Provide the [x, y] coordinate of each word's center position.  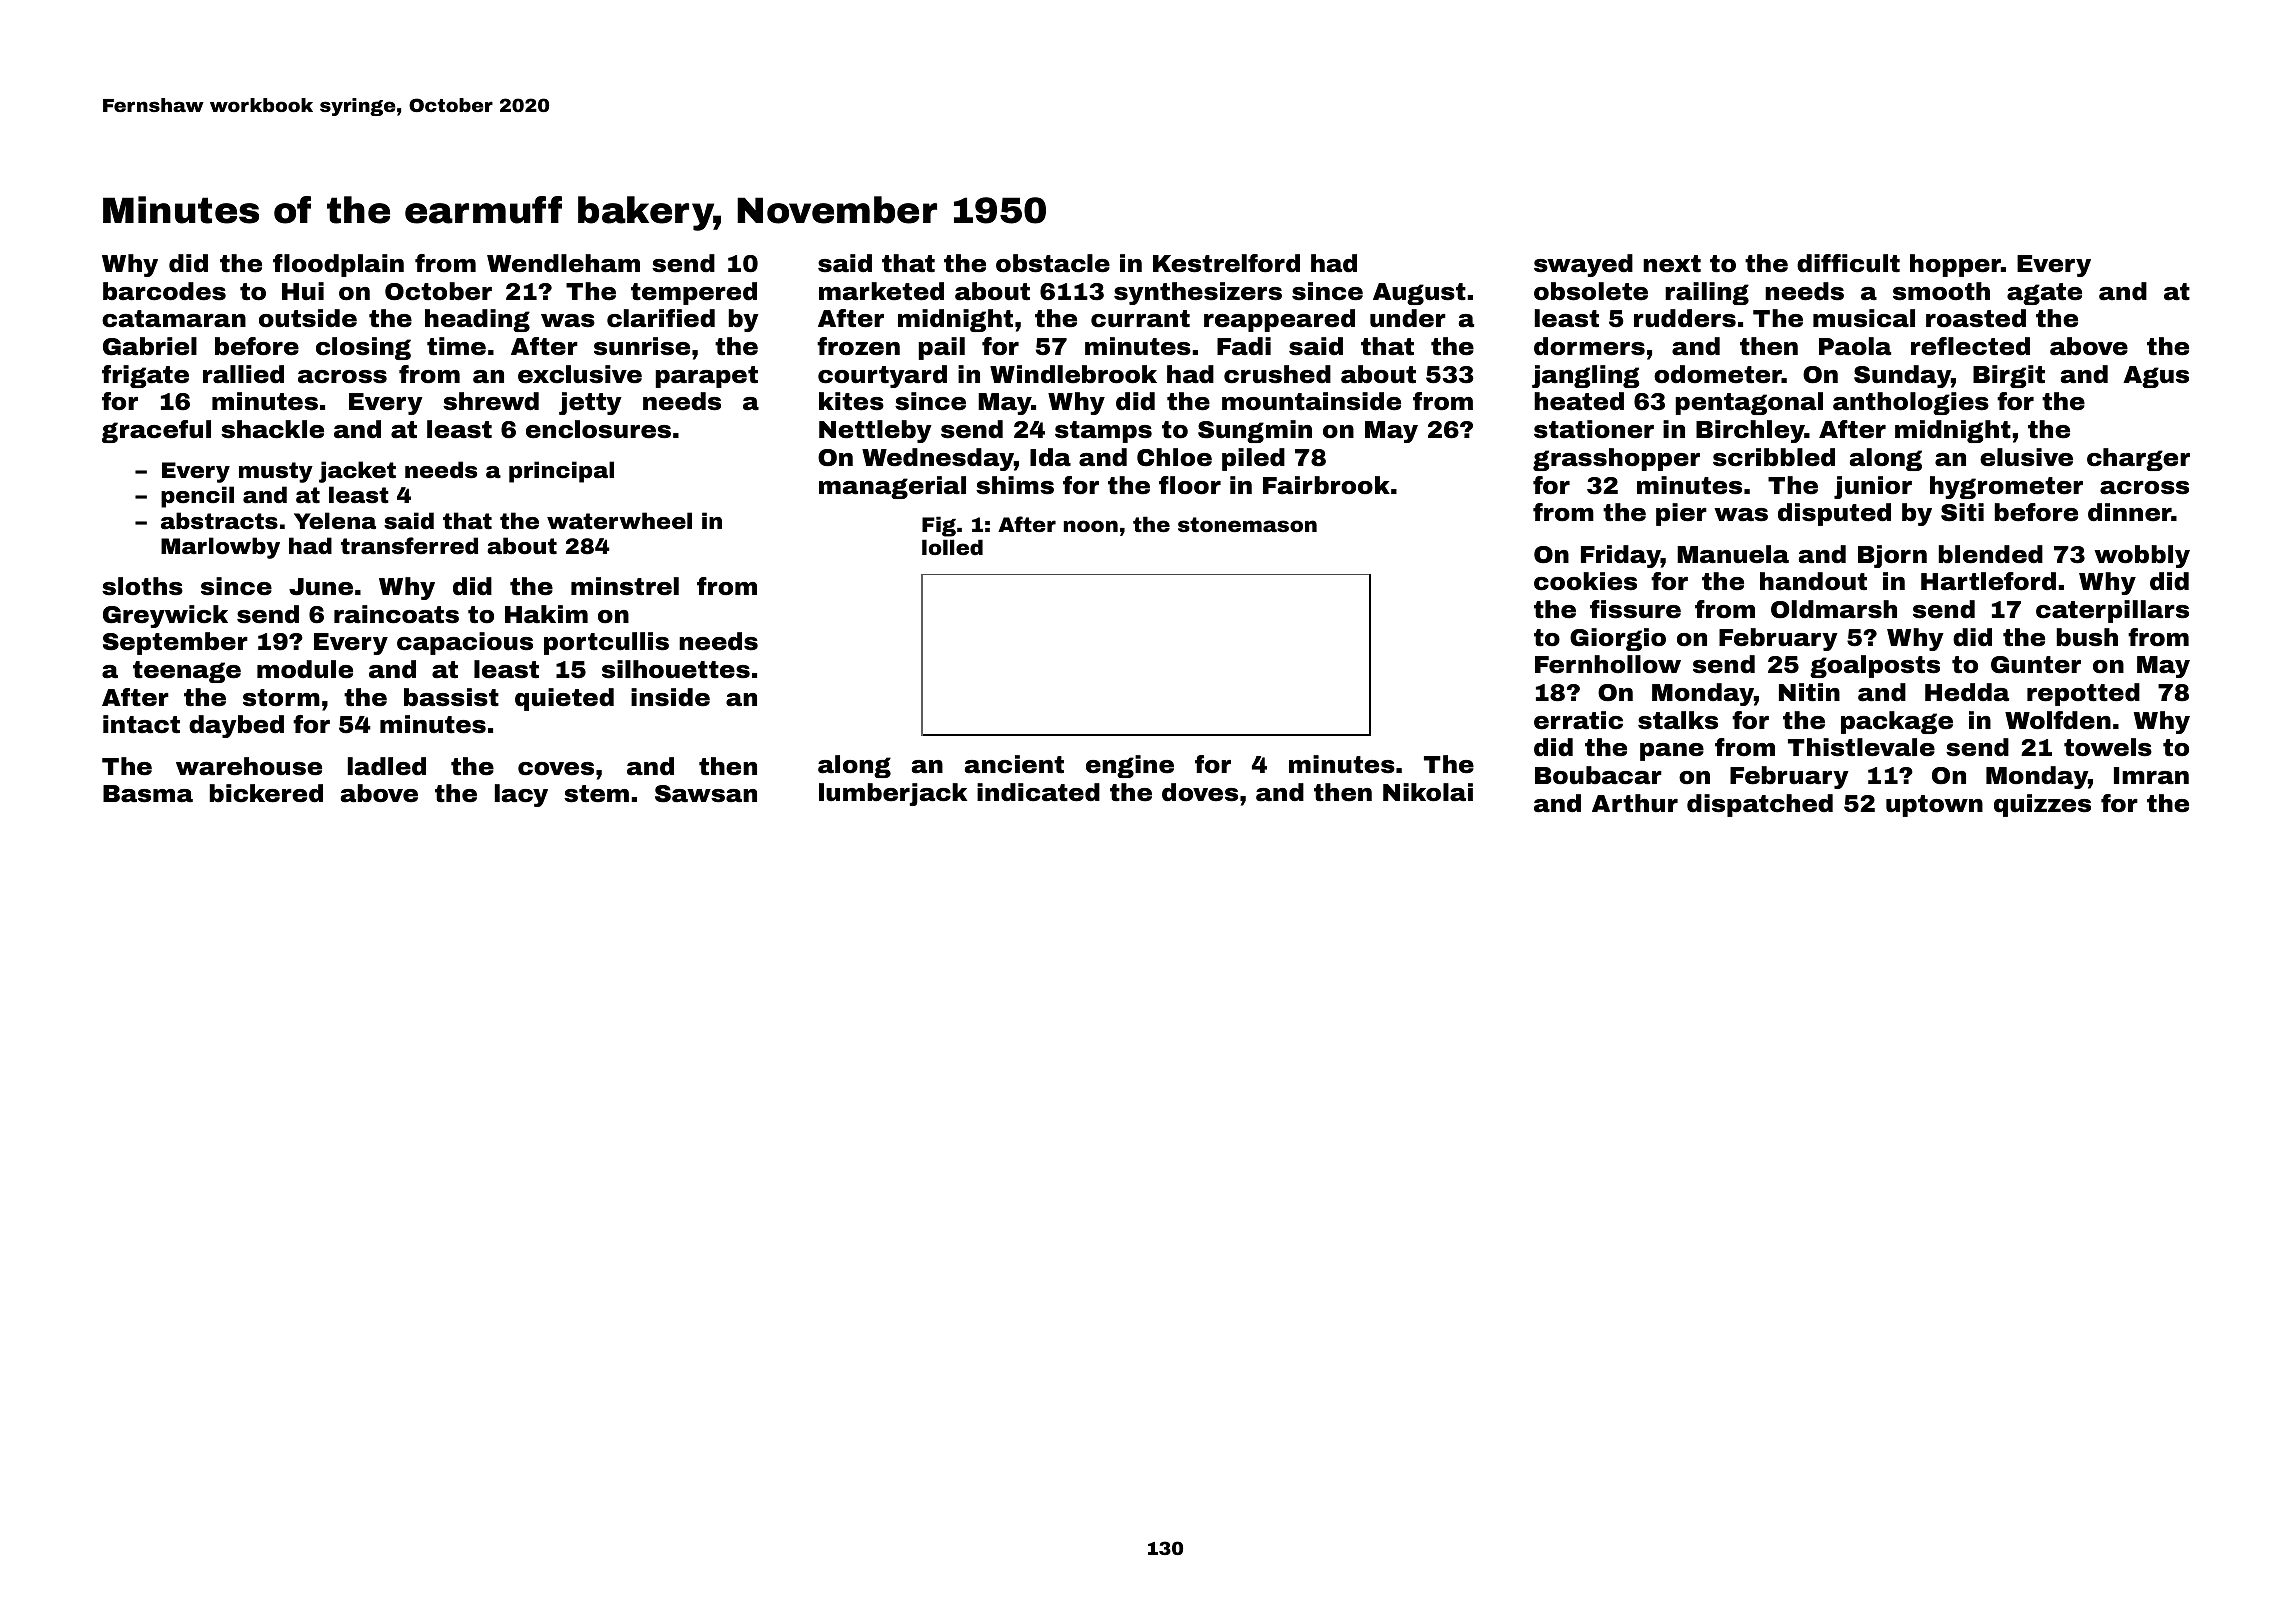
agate [2044, 294]
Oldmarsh [1834, 609]
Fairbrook [1326, 485]
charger [2138, 459]
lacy [521, 795]
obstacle [1053, 263]
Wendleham [563, 263]
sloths [142, 586]
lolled [952, 547]
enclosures [598, 429]
